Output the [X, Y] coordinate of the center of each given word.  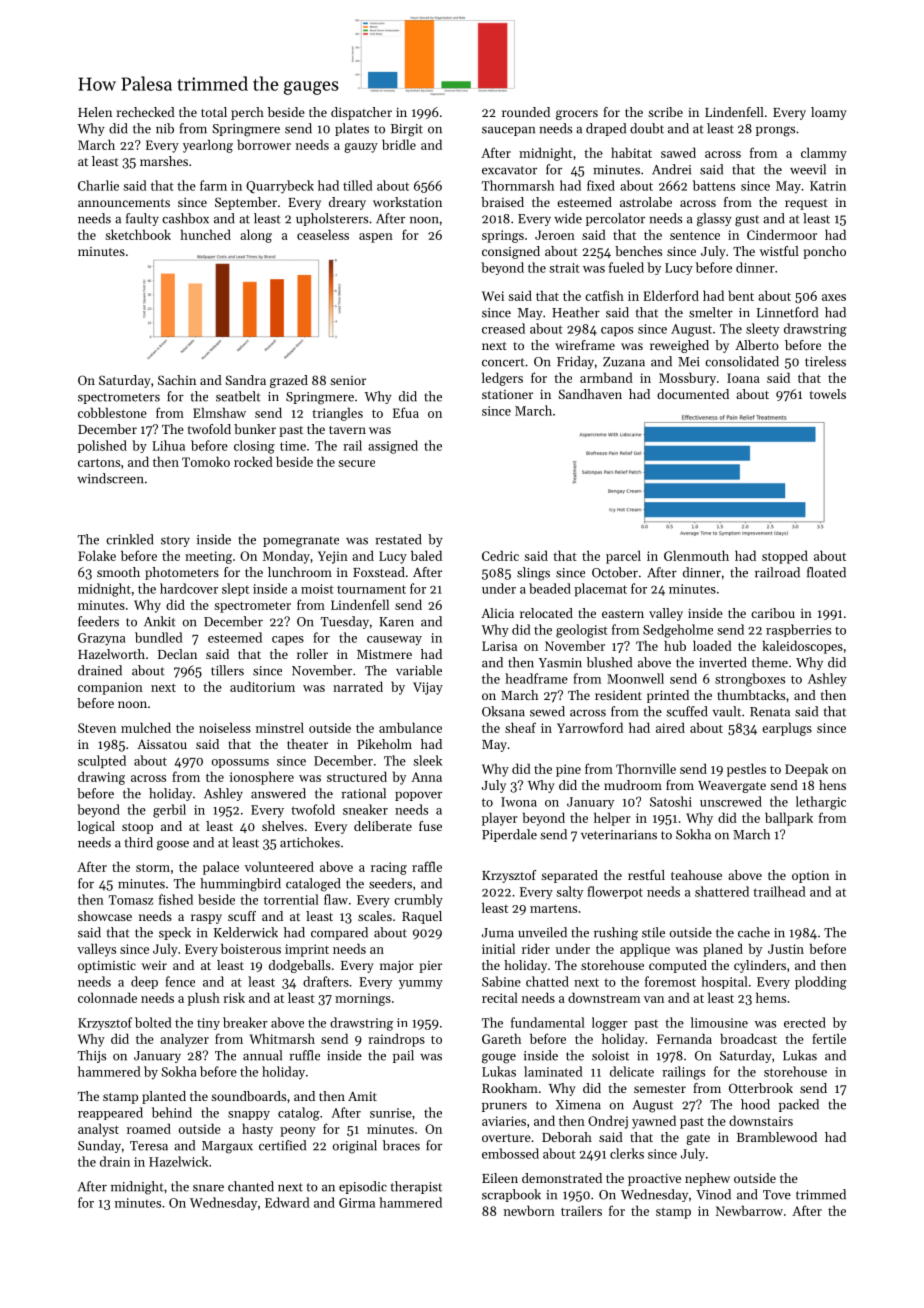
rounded [526, 112]
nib [165, 128]
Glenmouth [696, 555]
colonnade [107, 997]
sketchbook [138, 234]
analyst [98, 1130]
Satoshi [671, 801]
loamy [829, 113]
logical [96, 827]
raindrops [396, 1040]
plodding [821, 983]
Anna [426, 777]
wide [568, 218]
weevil [808, 169]
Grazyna [102, 639]
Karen [396, 622]
